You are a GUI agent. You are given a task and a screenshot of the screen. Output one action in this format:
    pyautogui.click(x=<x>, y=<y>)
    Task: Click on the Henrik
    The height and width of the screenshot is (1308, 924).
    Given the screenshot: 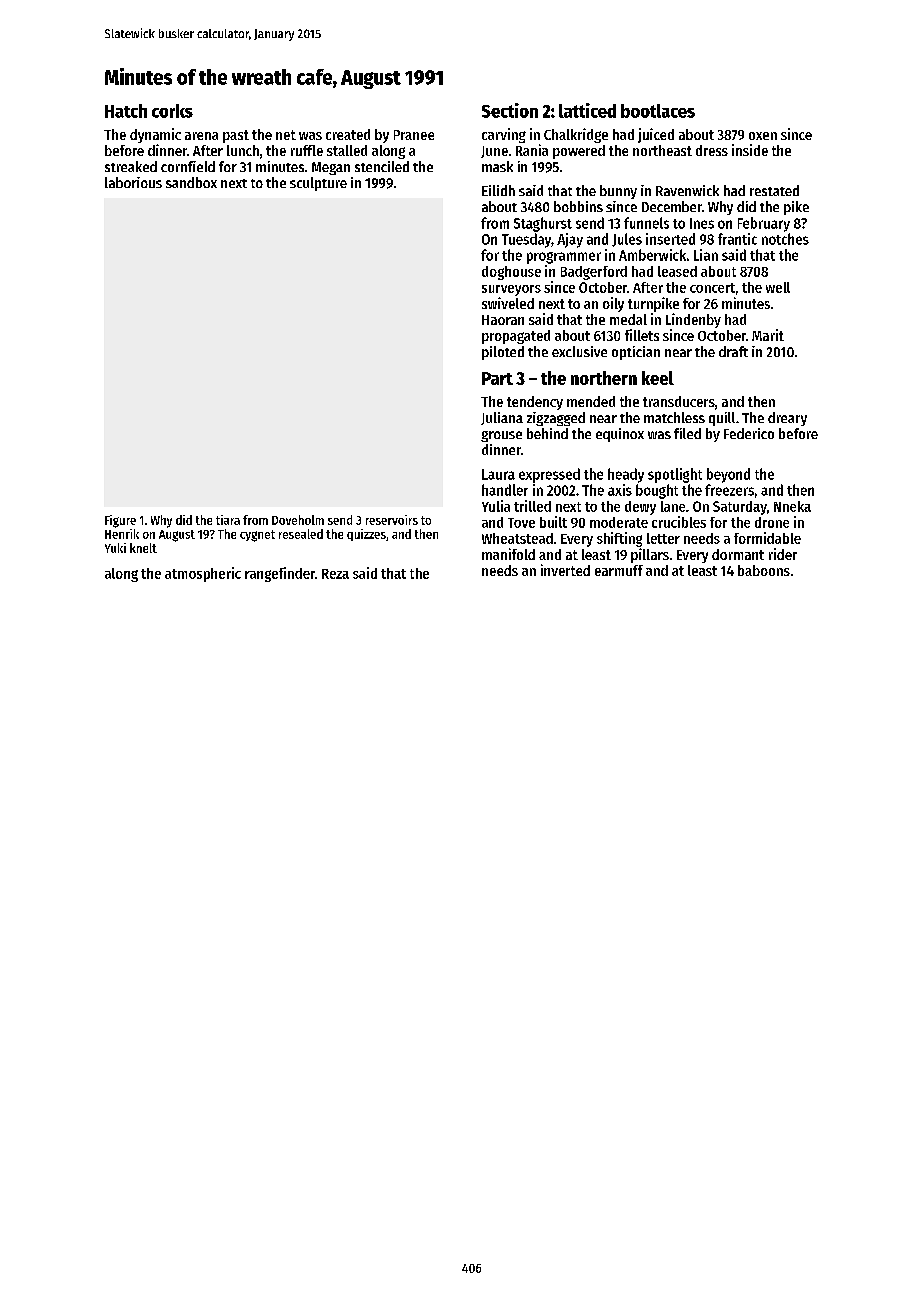 What is the action you would take?
    pyautogui.click(x=122, y=534)
